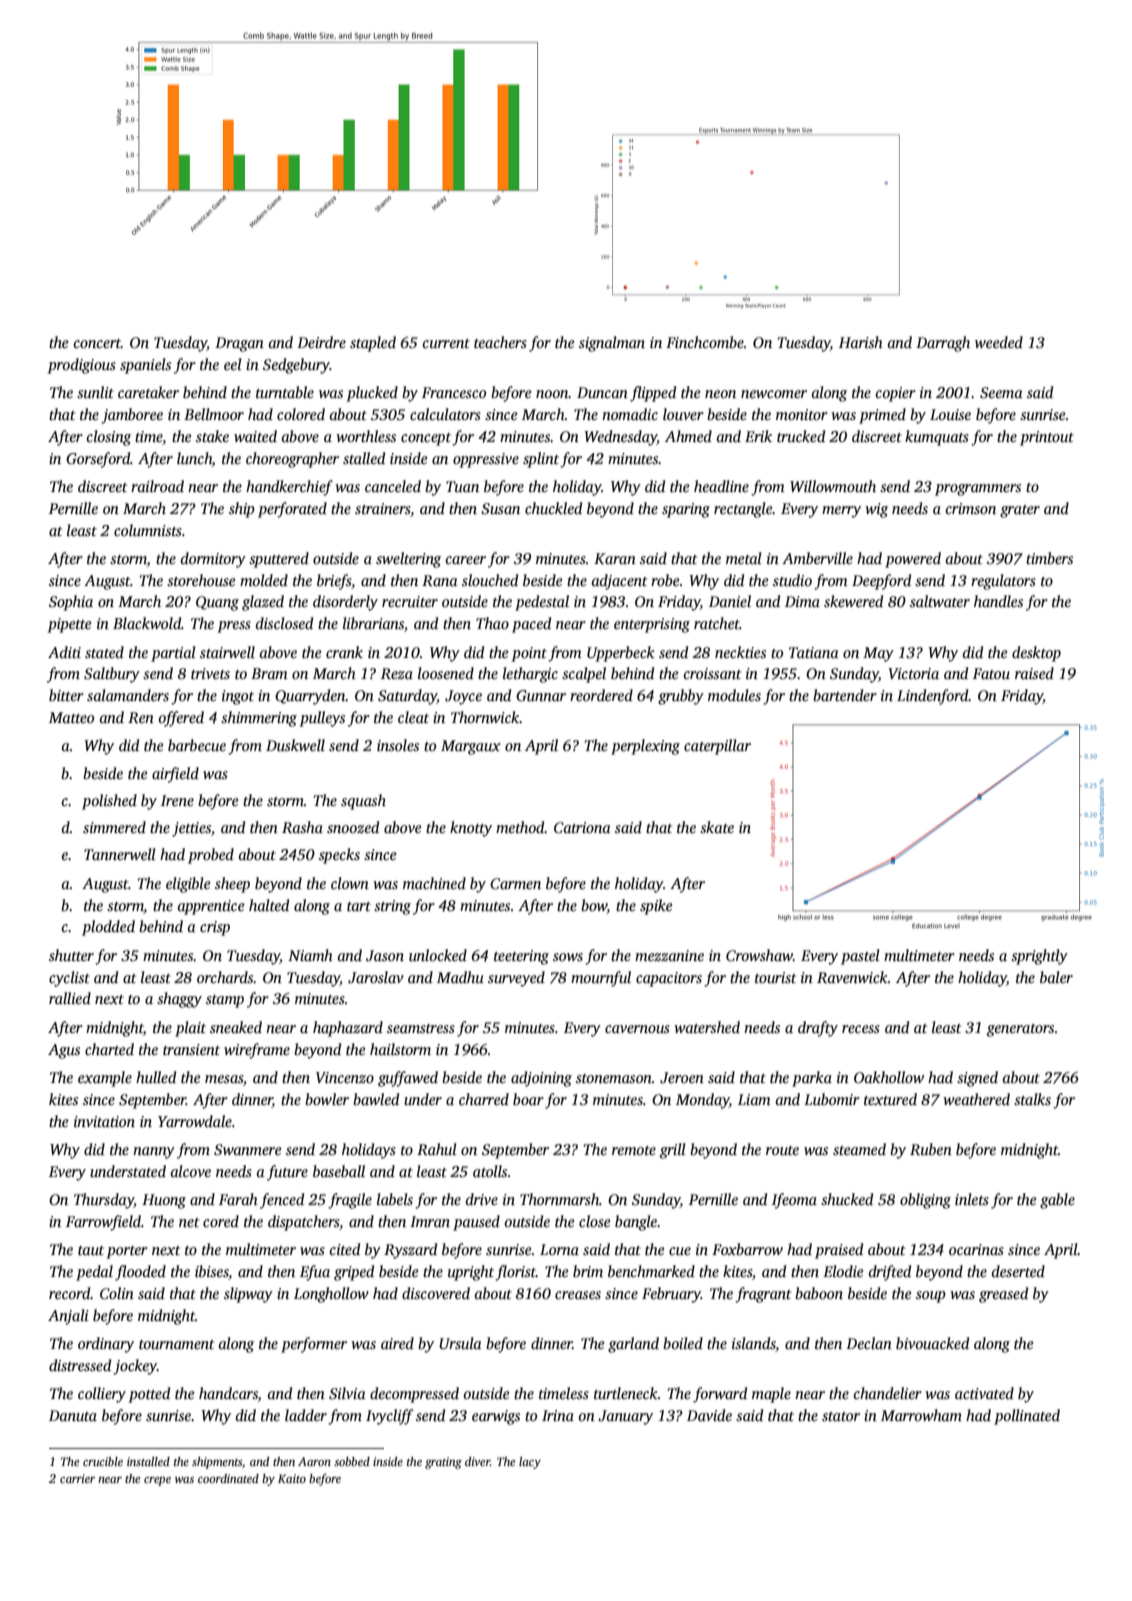  I want to click on signalman, so click(612, 344).
